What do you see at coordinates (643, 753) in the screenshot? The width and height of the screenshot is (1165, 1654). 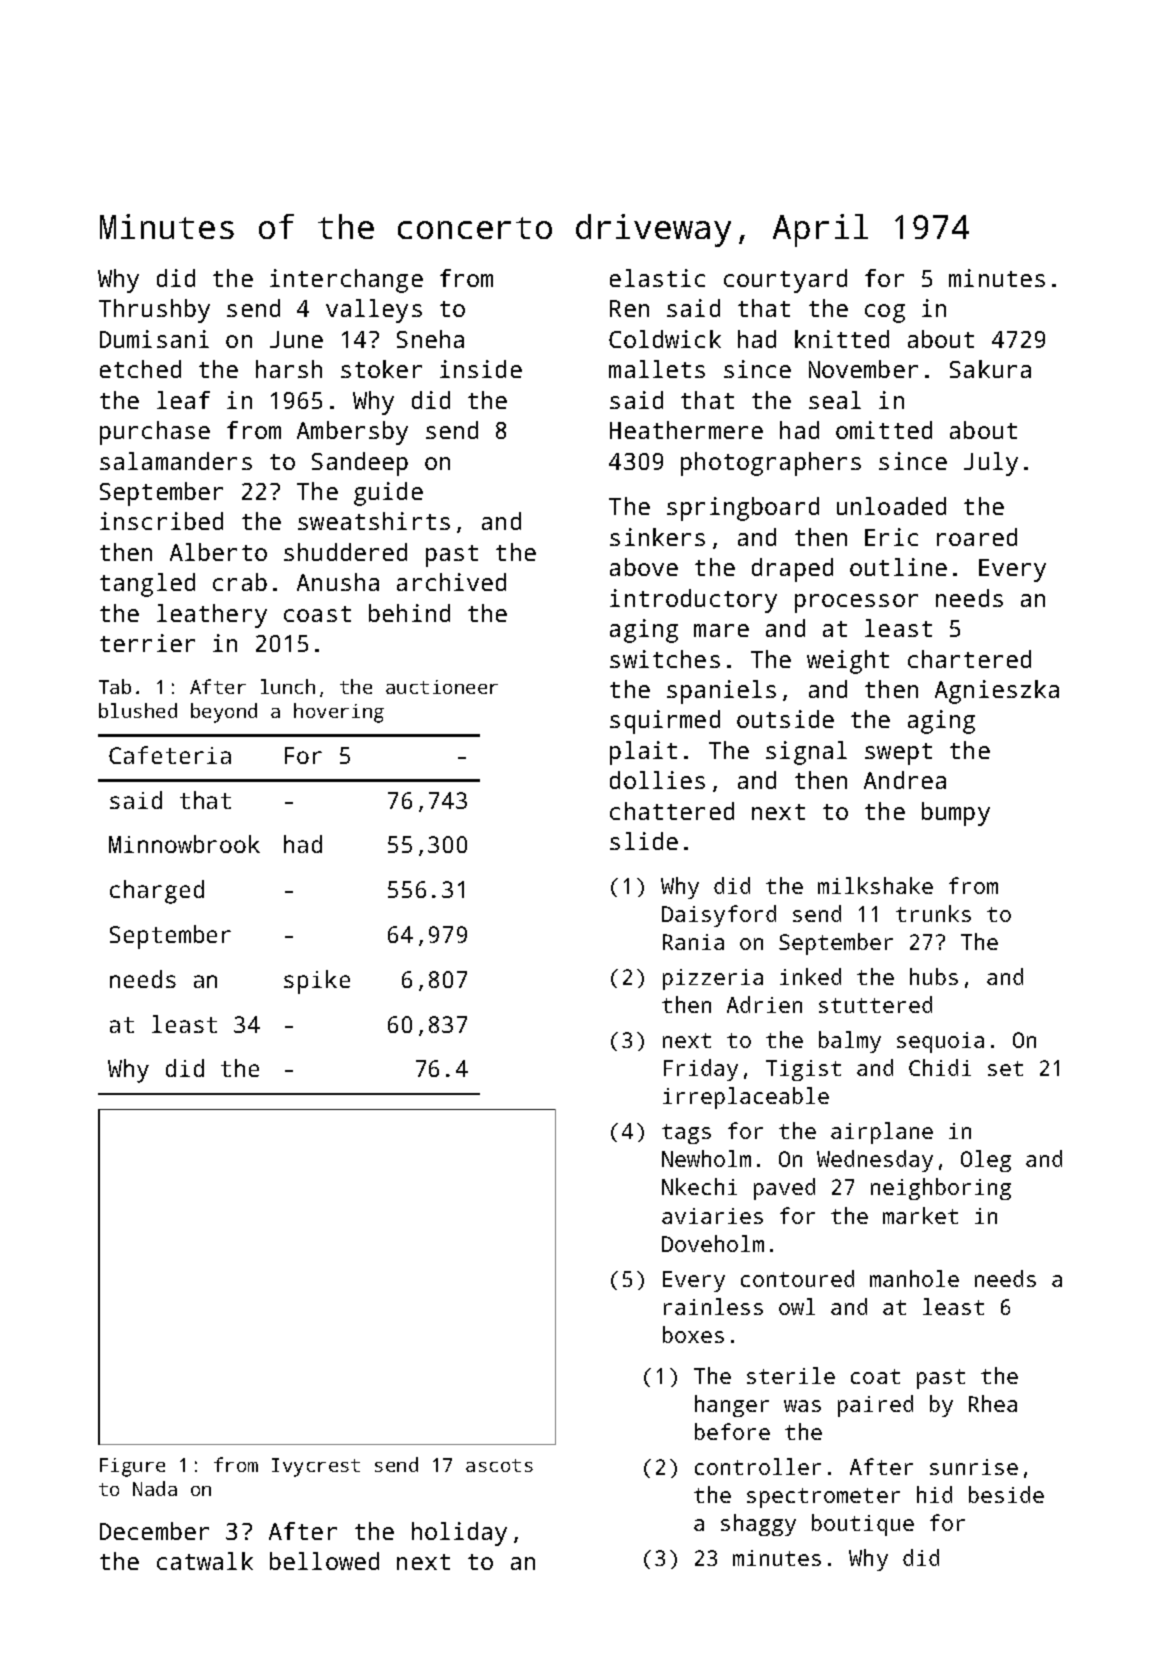 I see `plait` at bounding box center [643, 753].
